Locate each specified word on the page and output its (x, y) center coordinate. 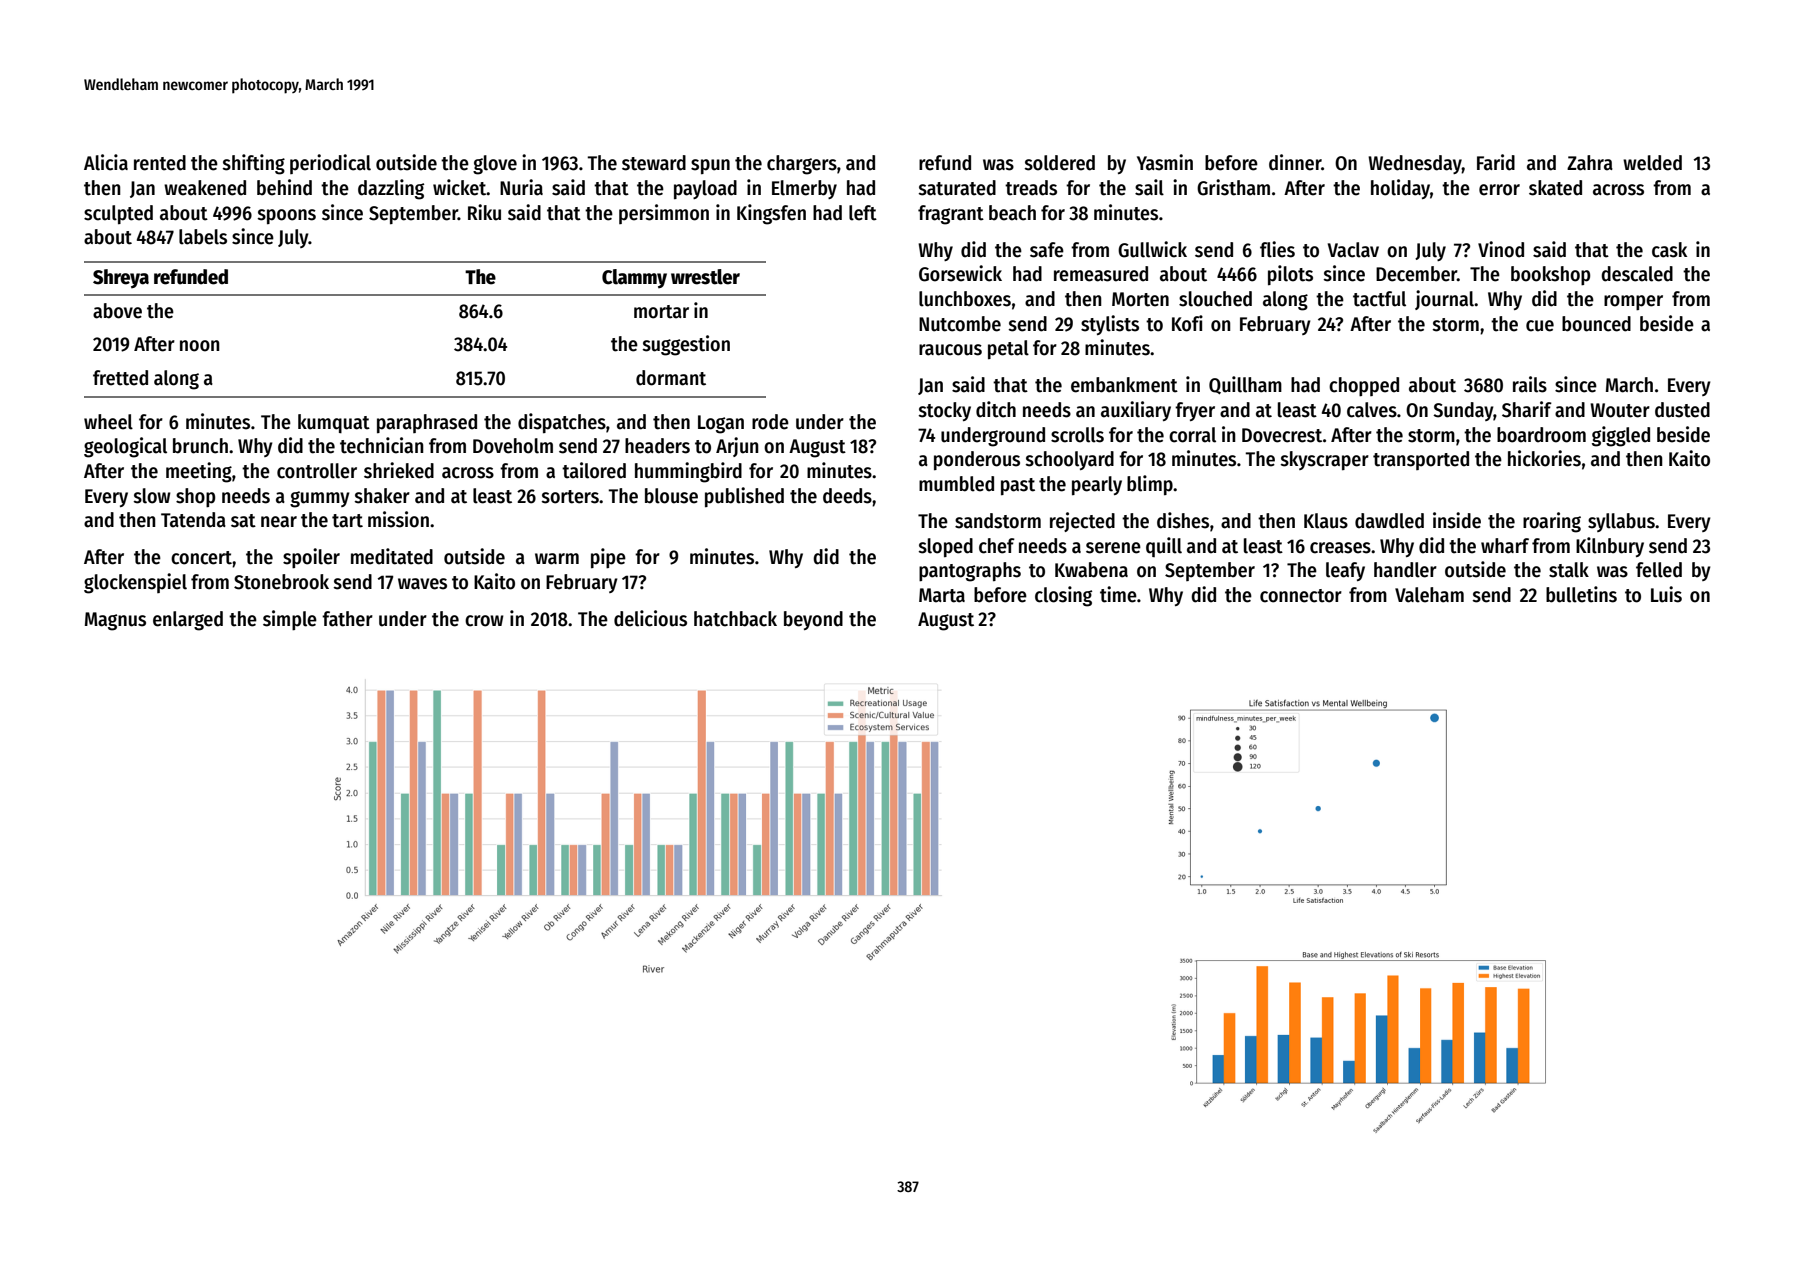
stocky (944, 411)
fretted (120, 378)
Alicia (106, 162)
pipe (608, 558)
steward (654, 163)
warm (557, 559)
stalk (1569, 570)
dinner (1295, 162)
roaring (1552, 522)
